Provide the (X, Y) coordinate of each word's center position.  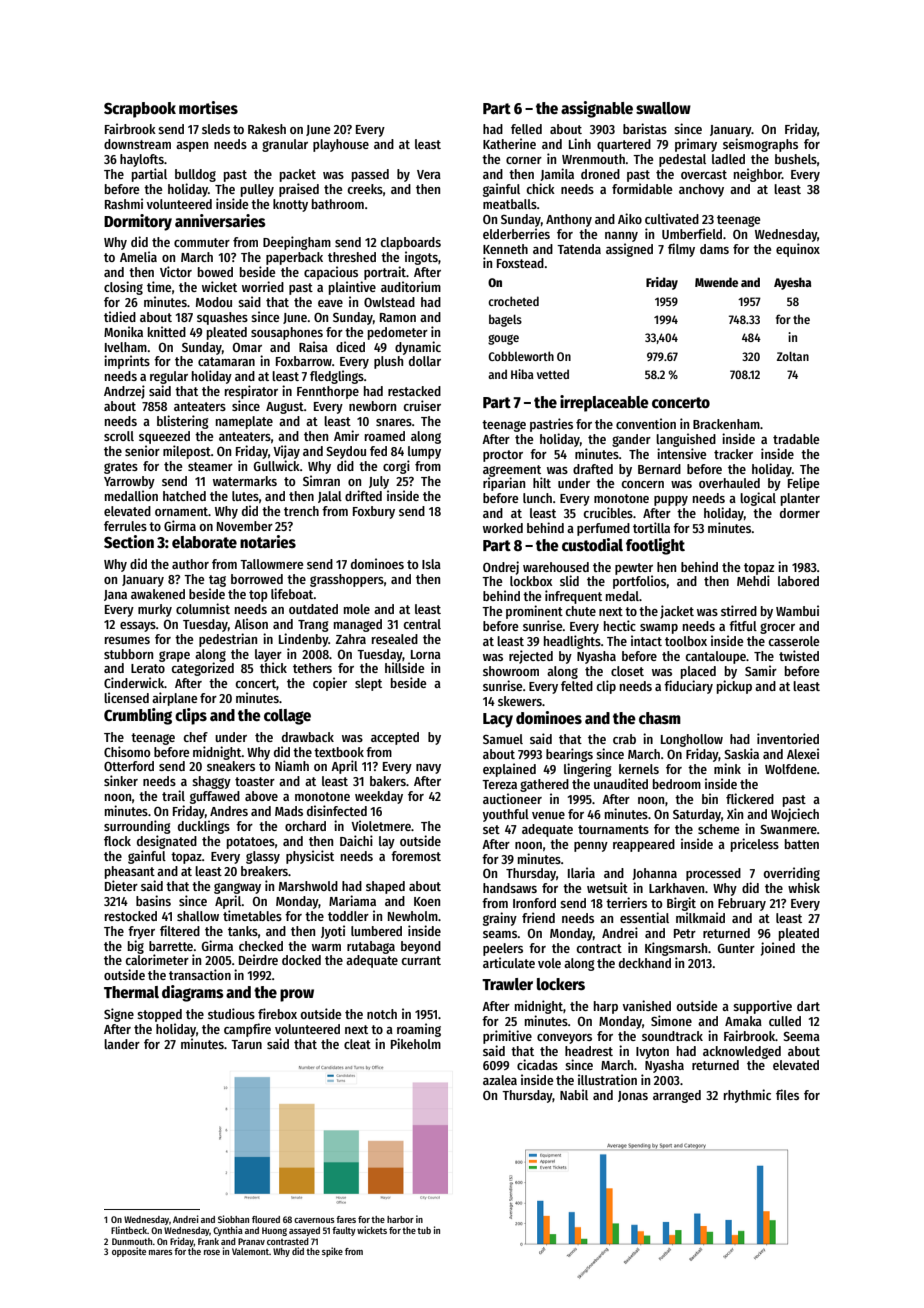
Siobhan (233, 1219)
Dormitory (138, 222)
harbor (400, 1219)
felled (526, 129)
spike (332, 1252)
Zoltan (793, 356)
